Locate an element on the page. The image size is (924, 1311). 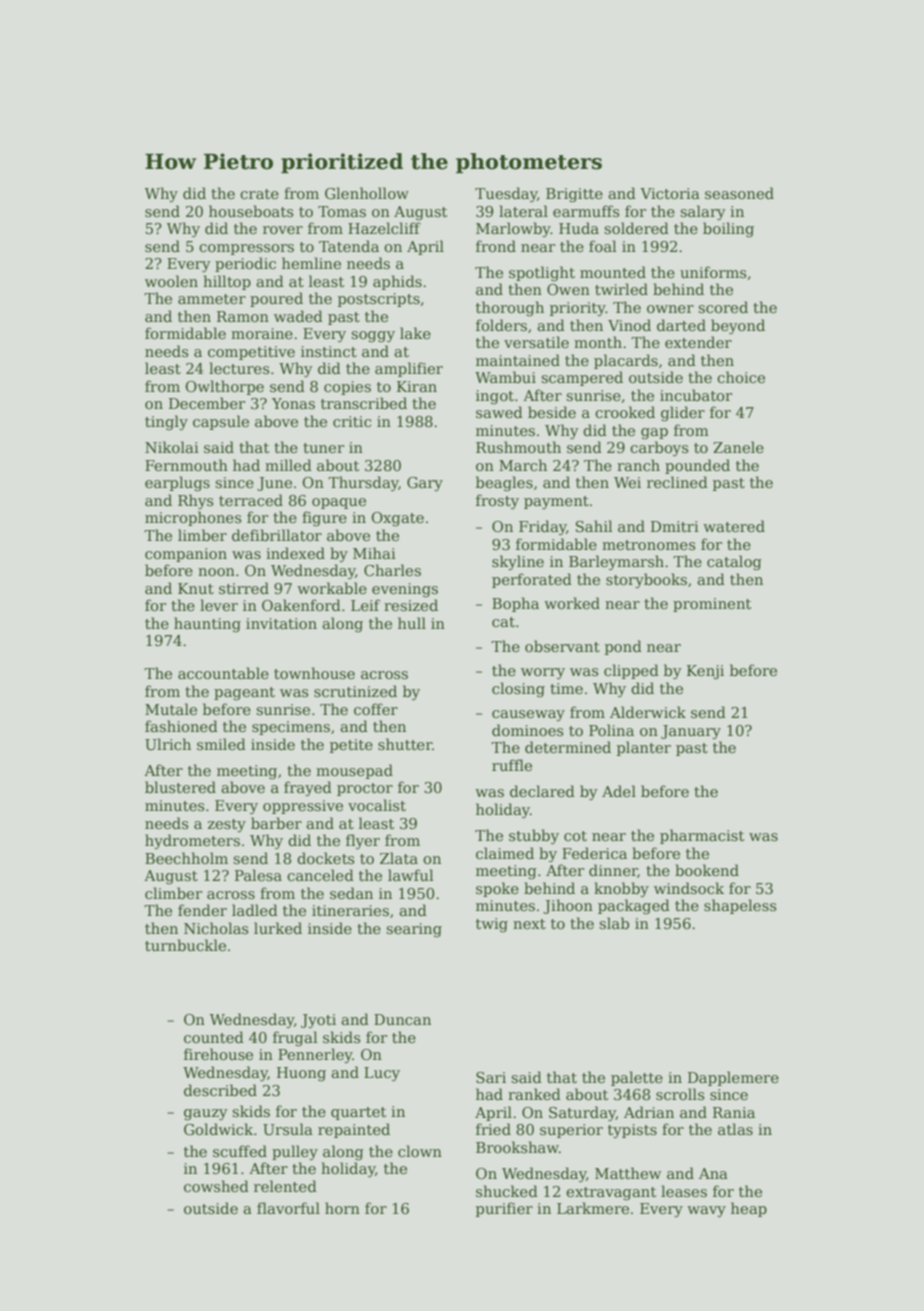
hull is located at coordinates (412, 623).
